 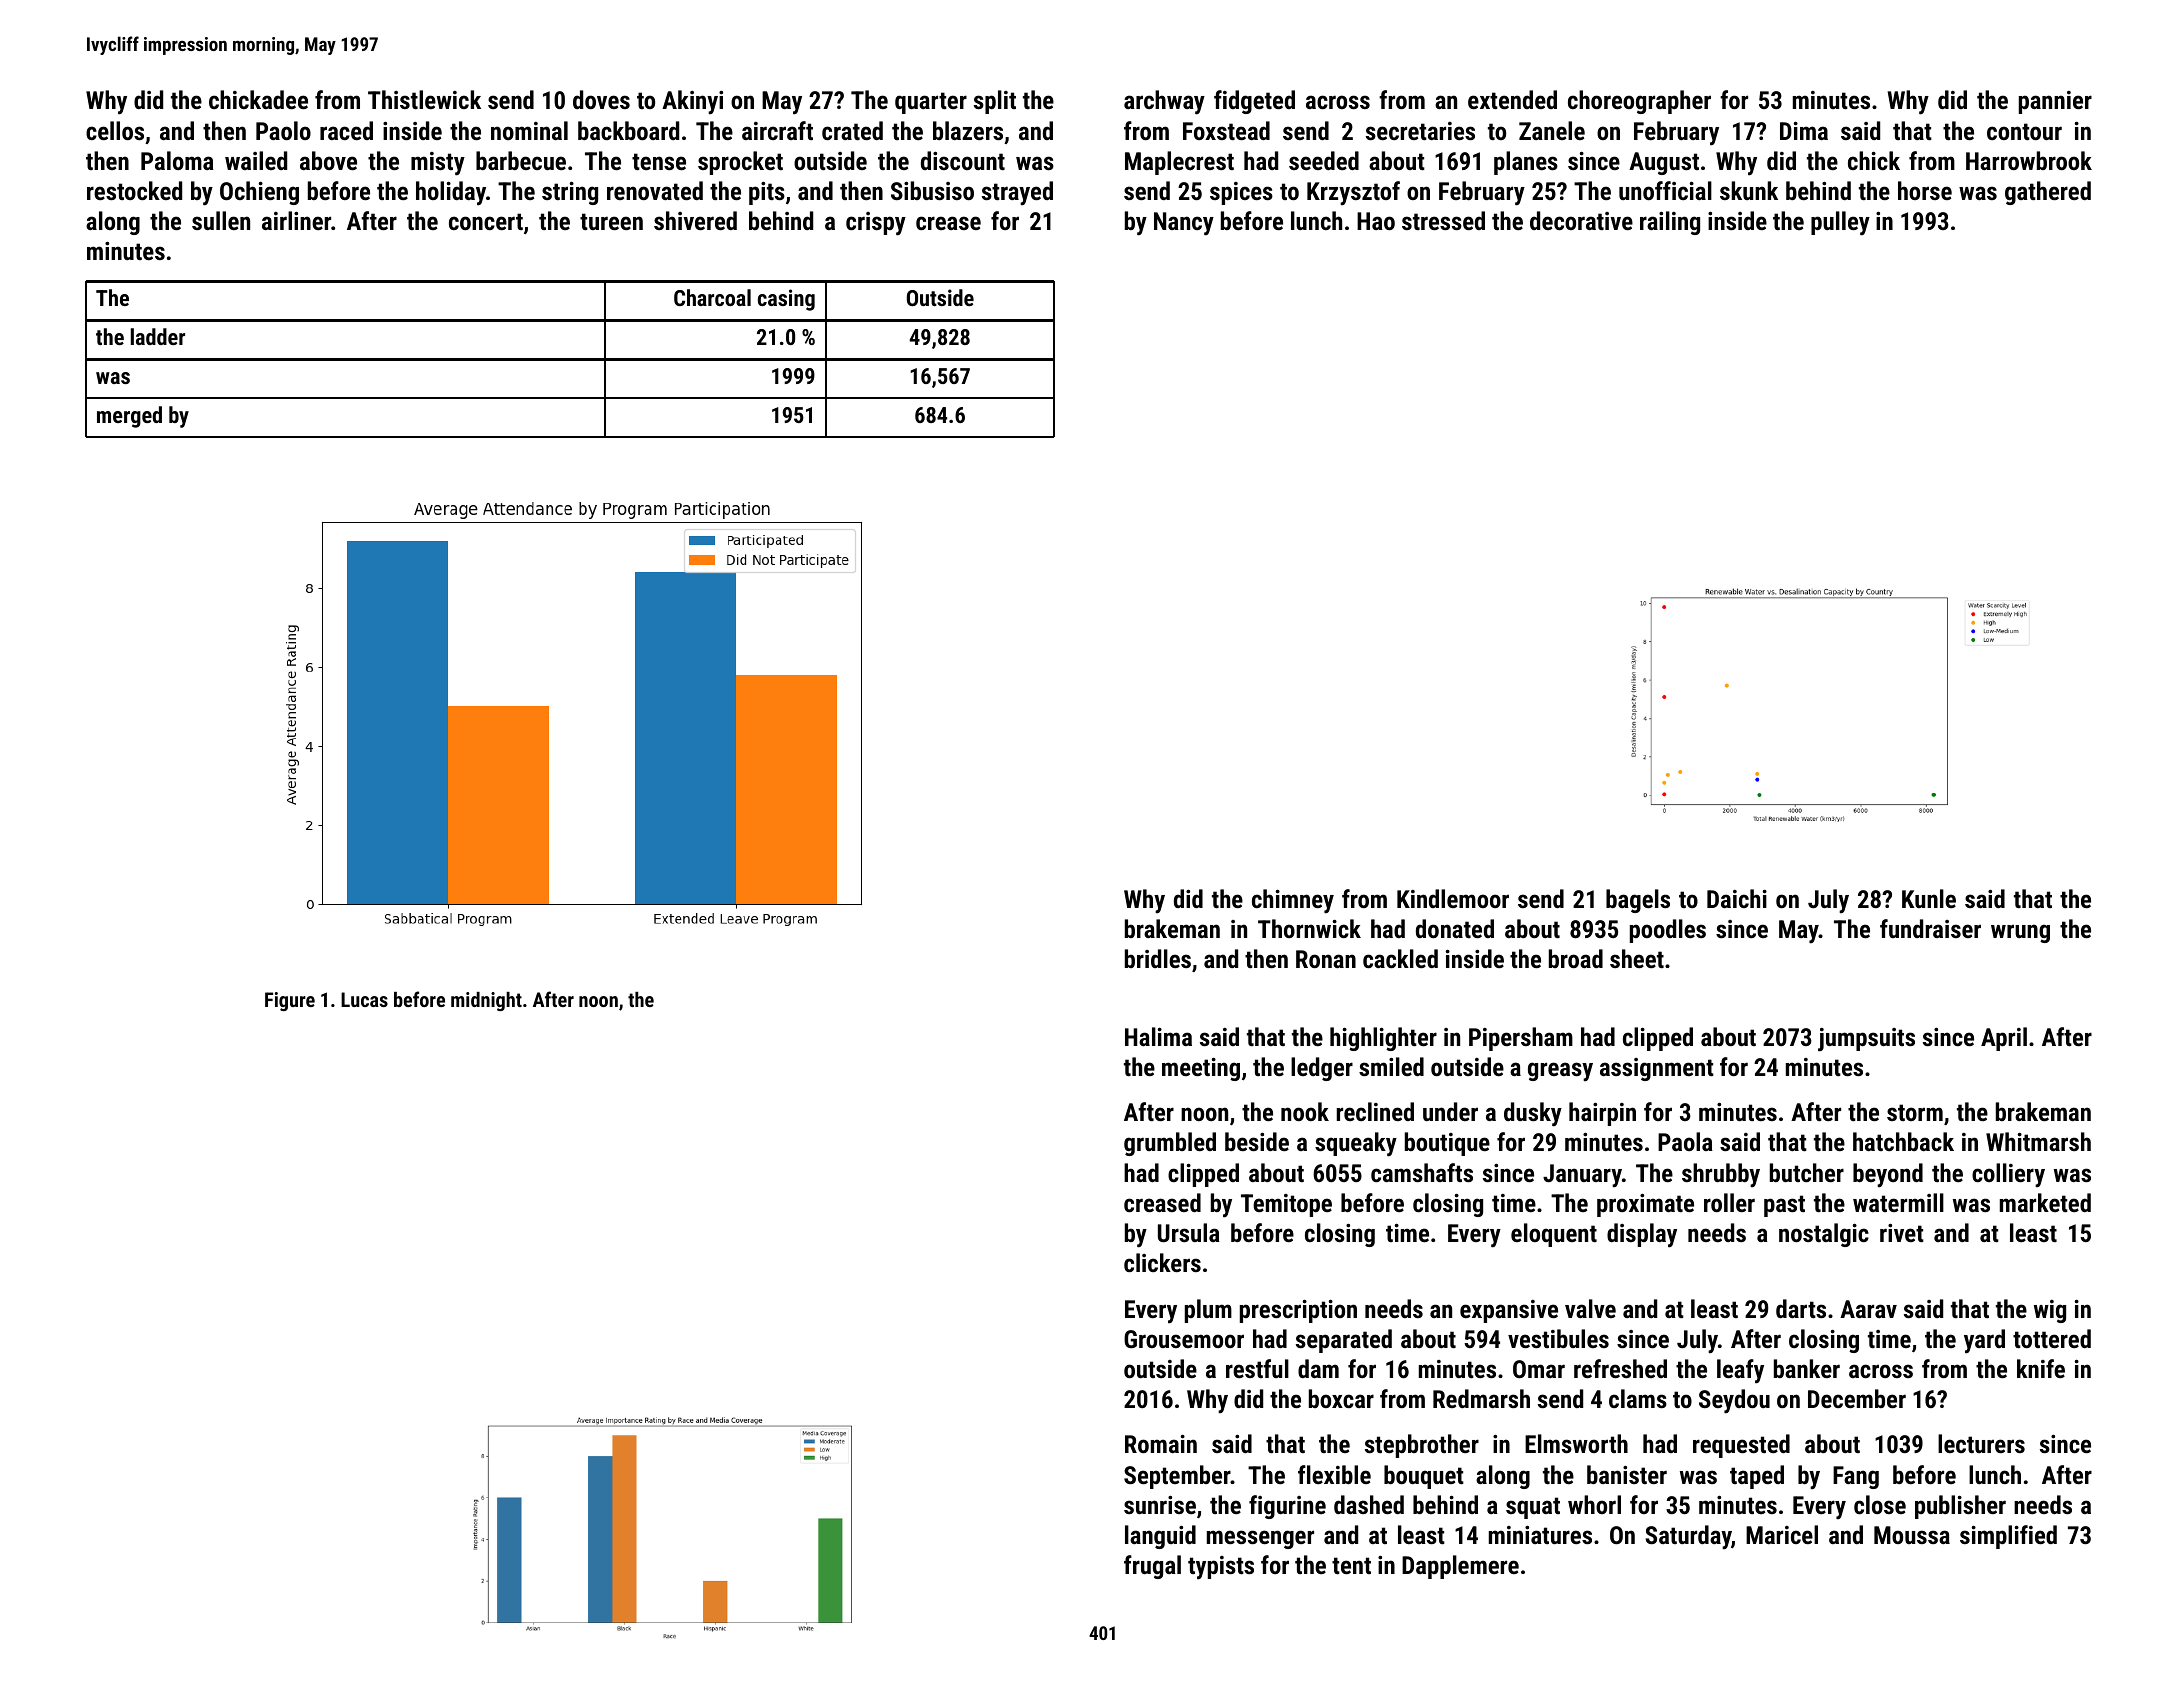 What do you see at coordinates (1152, 1567) in the screenshot?
I see `frugal` at bounding box center [1152, 1567].
